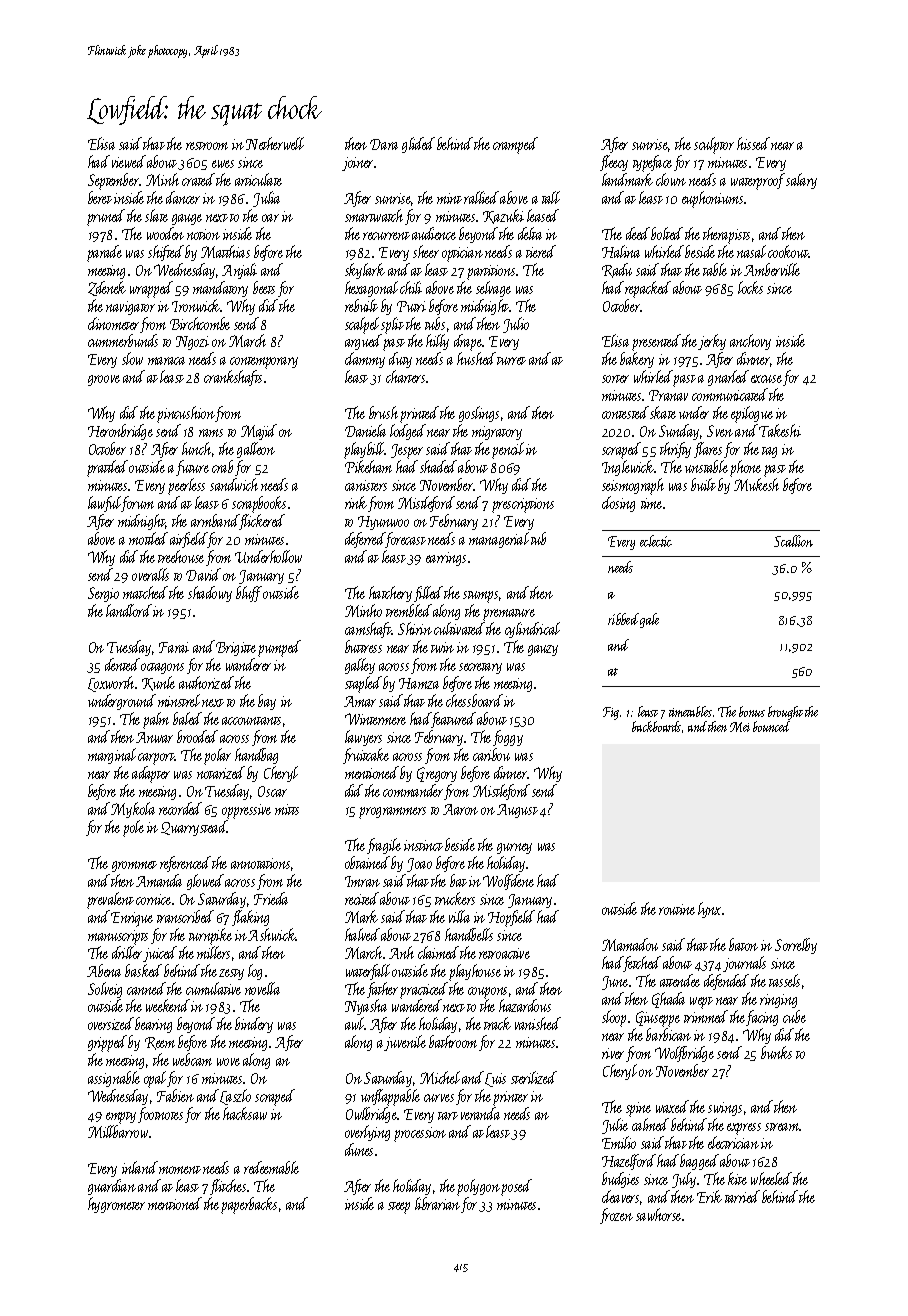 This page has width=908, height=1316. What do you see at coordinates (112, 756) in the page?
I see `marginal` at bounding box center [112, 756].
